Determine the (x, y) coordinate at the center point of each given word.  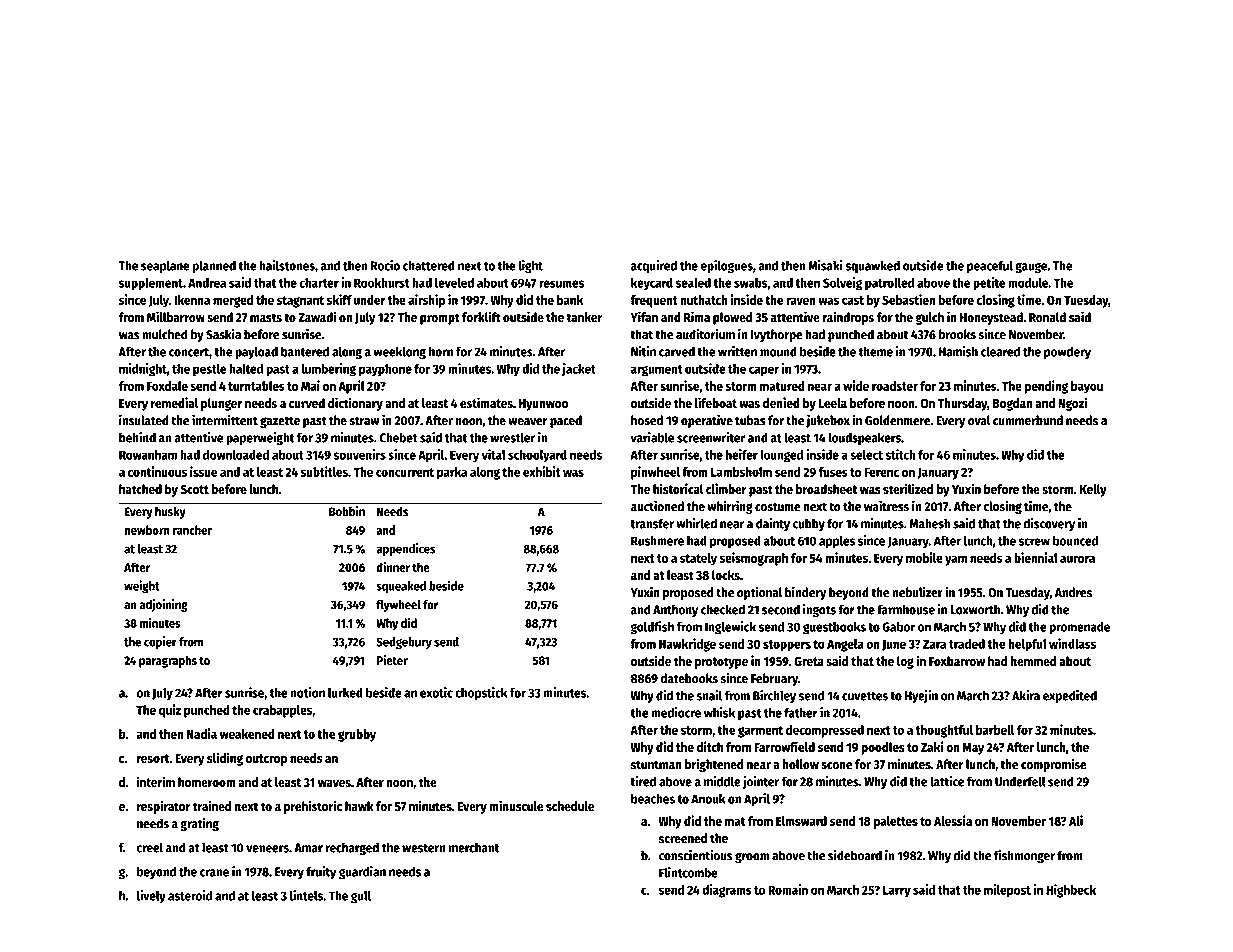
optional (759, 593)
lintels (306, 895)
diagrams (727, 891)
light (530, 266)
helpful (1027, 645)
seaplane (165, 266)
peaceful (990, 266)
